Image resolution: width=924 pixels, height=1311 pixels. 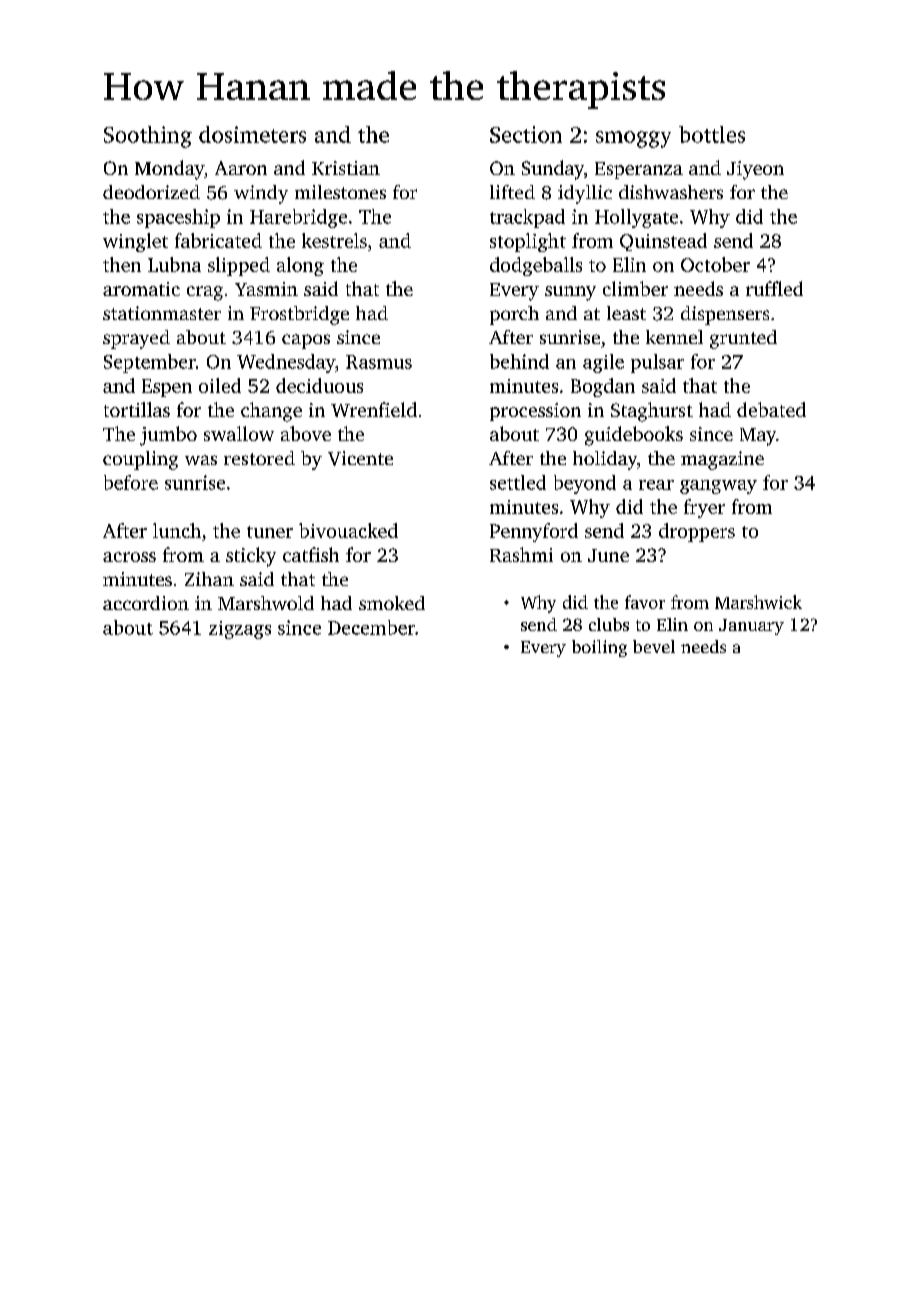 What do you see at coordinates (340, 192) in the screenshot?
I see `milestones` at bounding box center [340, 192].
